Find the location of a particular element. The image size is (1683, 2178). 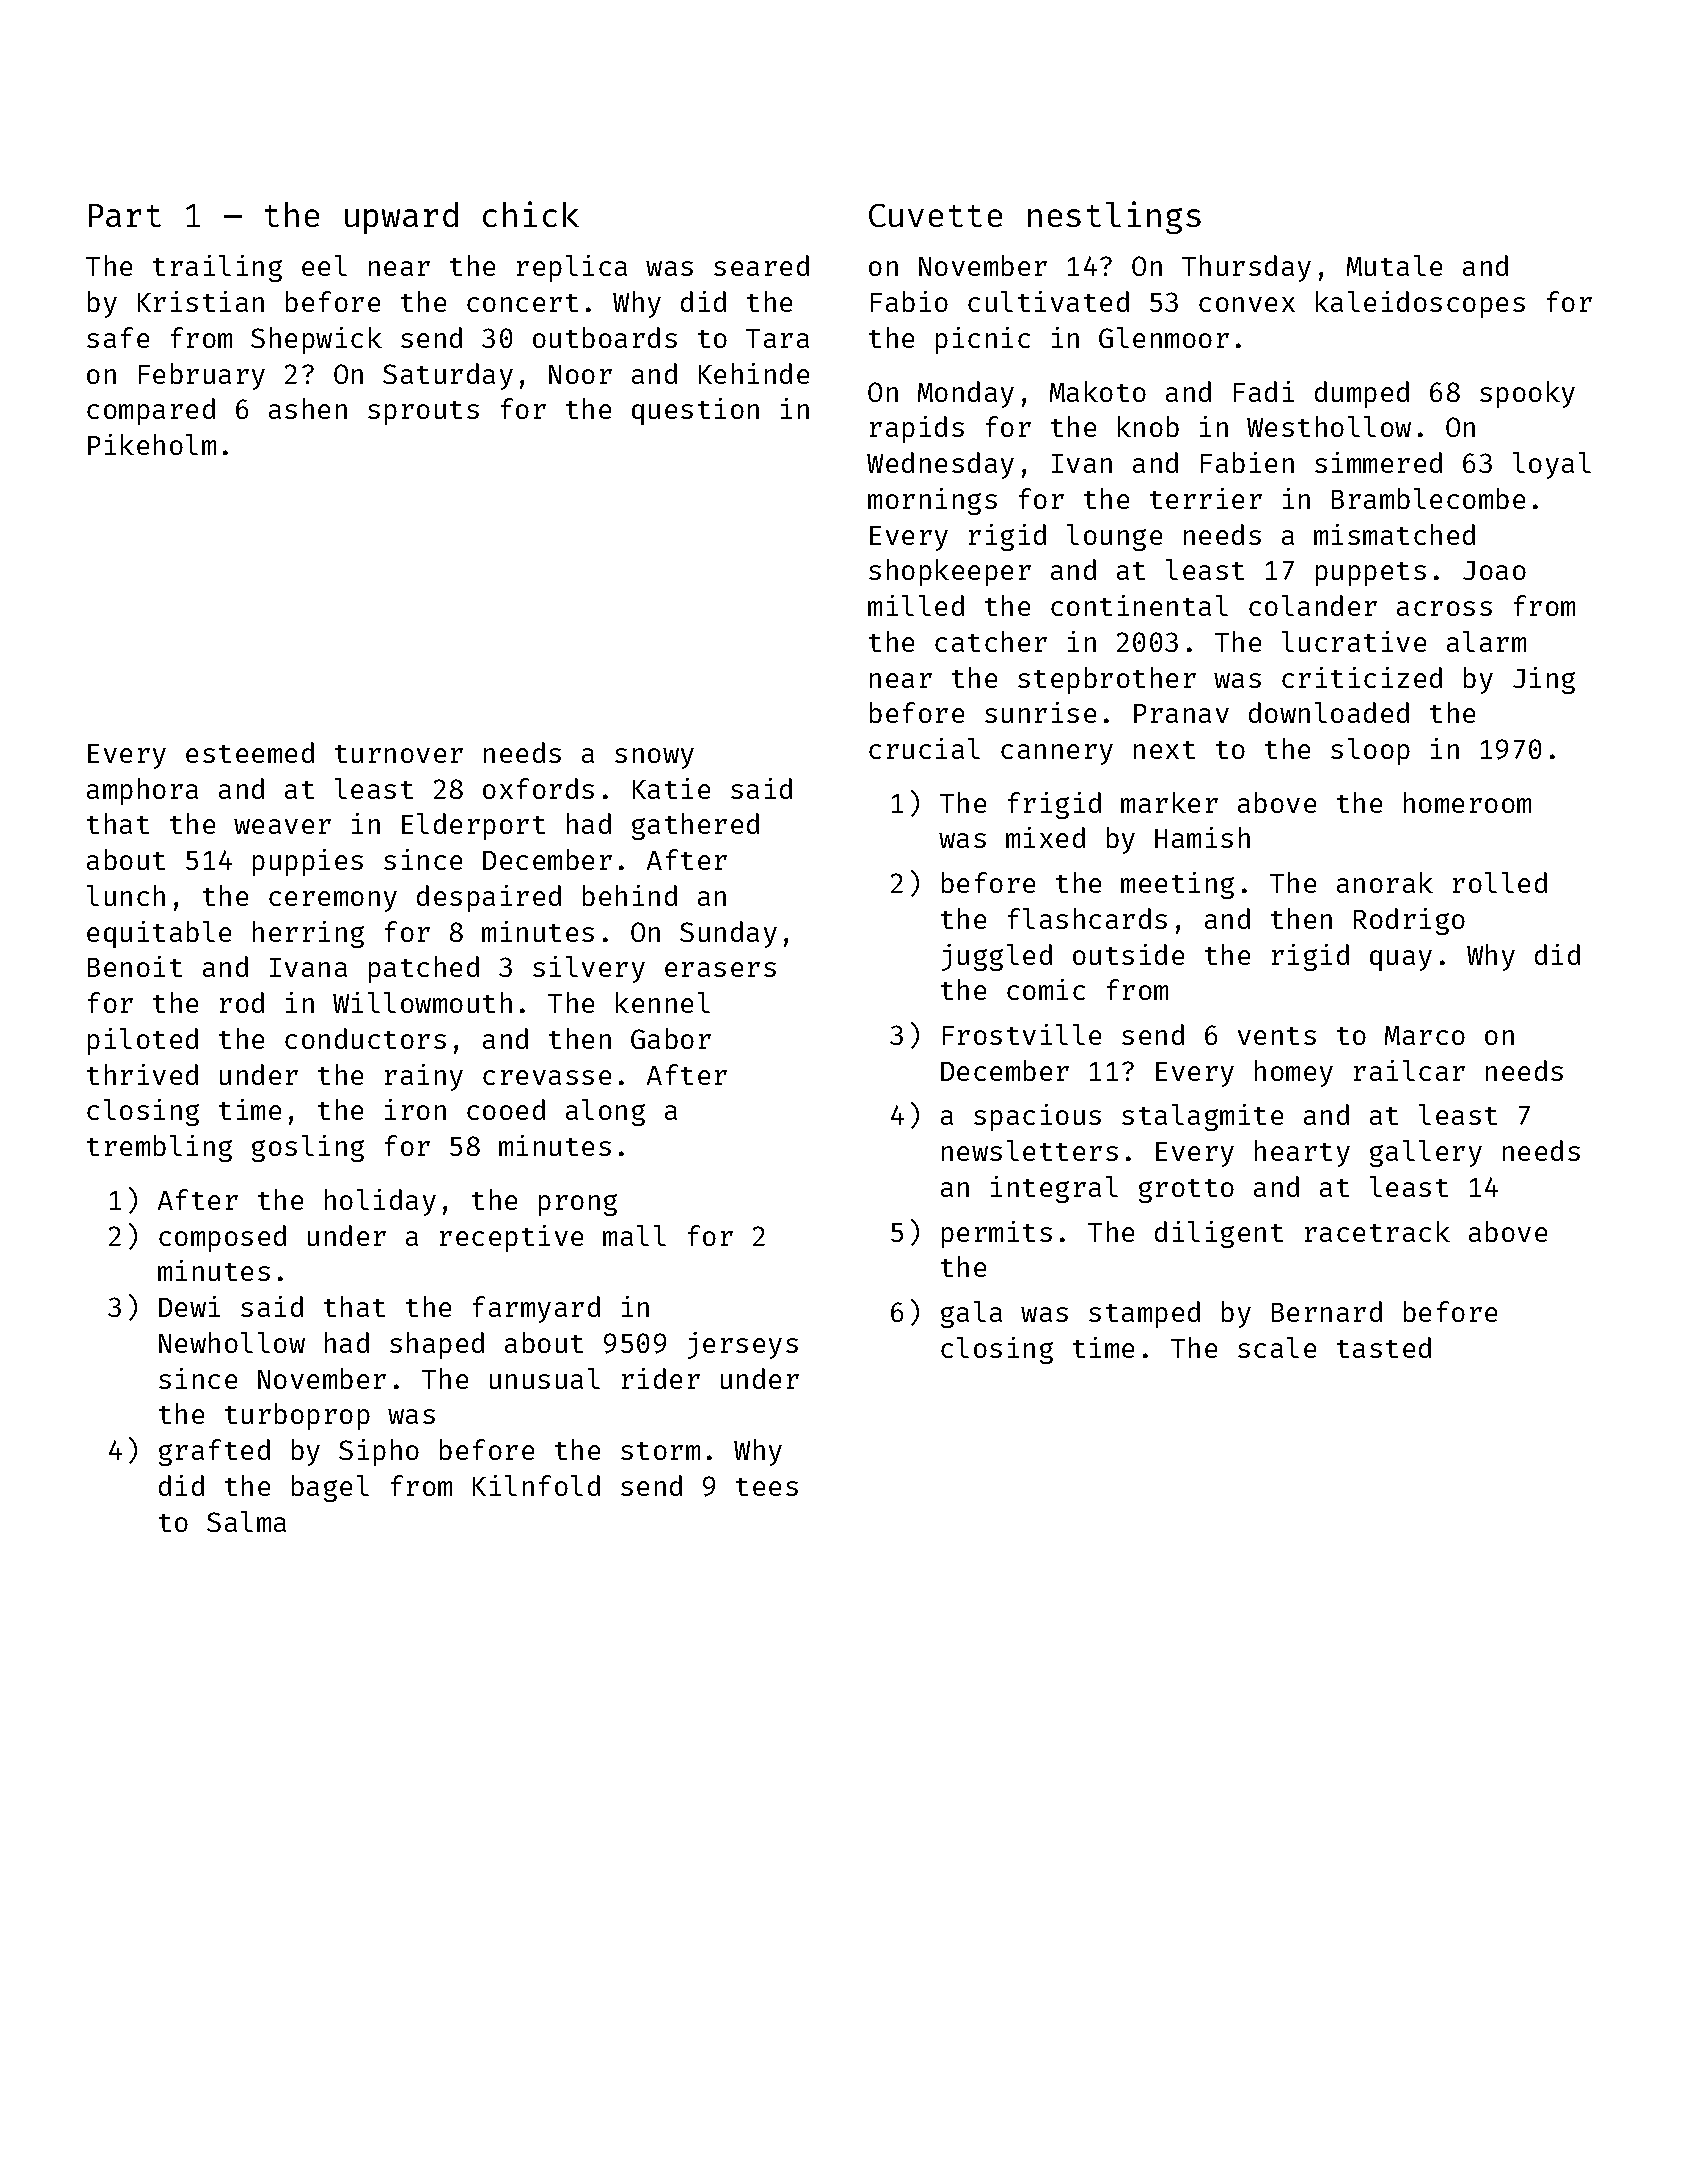

turnover is located at coordinates (399, 754).
